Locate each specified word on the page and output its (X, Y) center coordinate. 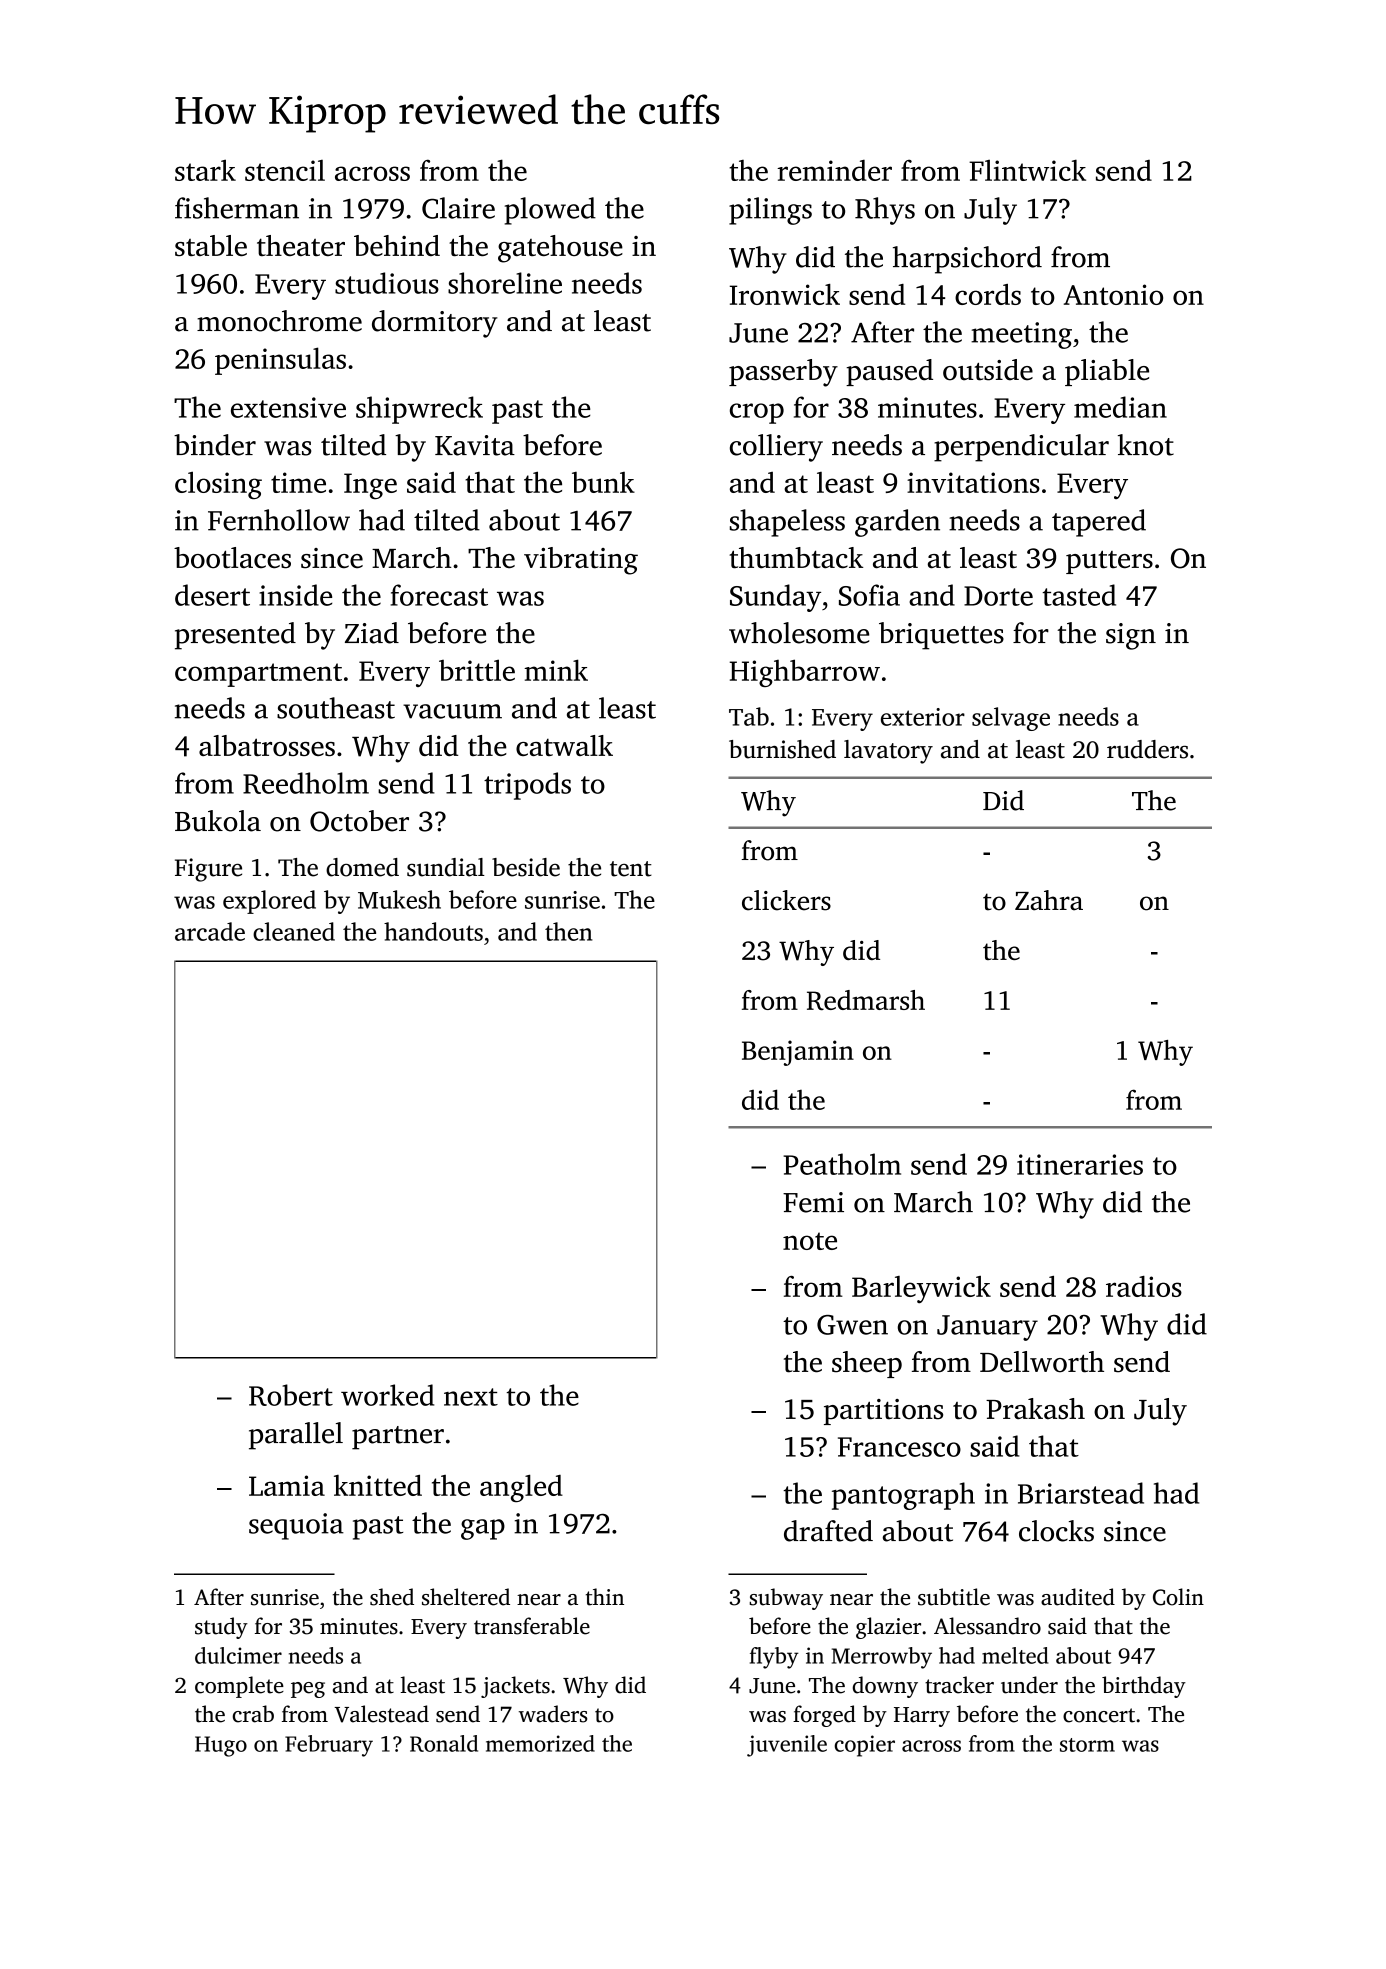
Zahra (1049, 900)
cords (988, 294)
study (221, 1628)
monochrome (279, 321)
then (568, 931)
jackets (515, 1687)
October (359, 821)
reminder (834, 170)
